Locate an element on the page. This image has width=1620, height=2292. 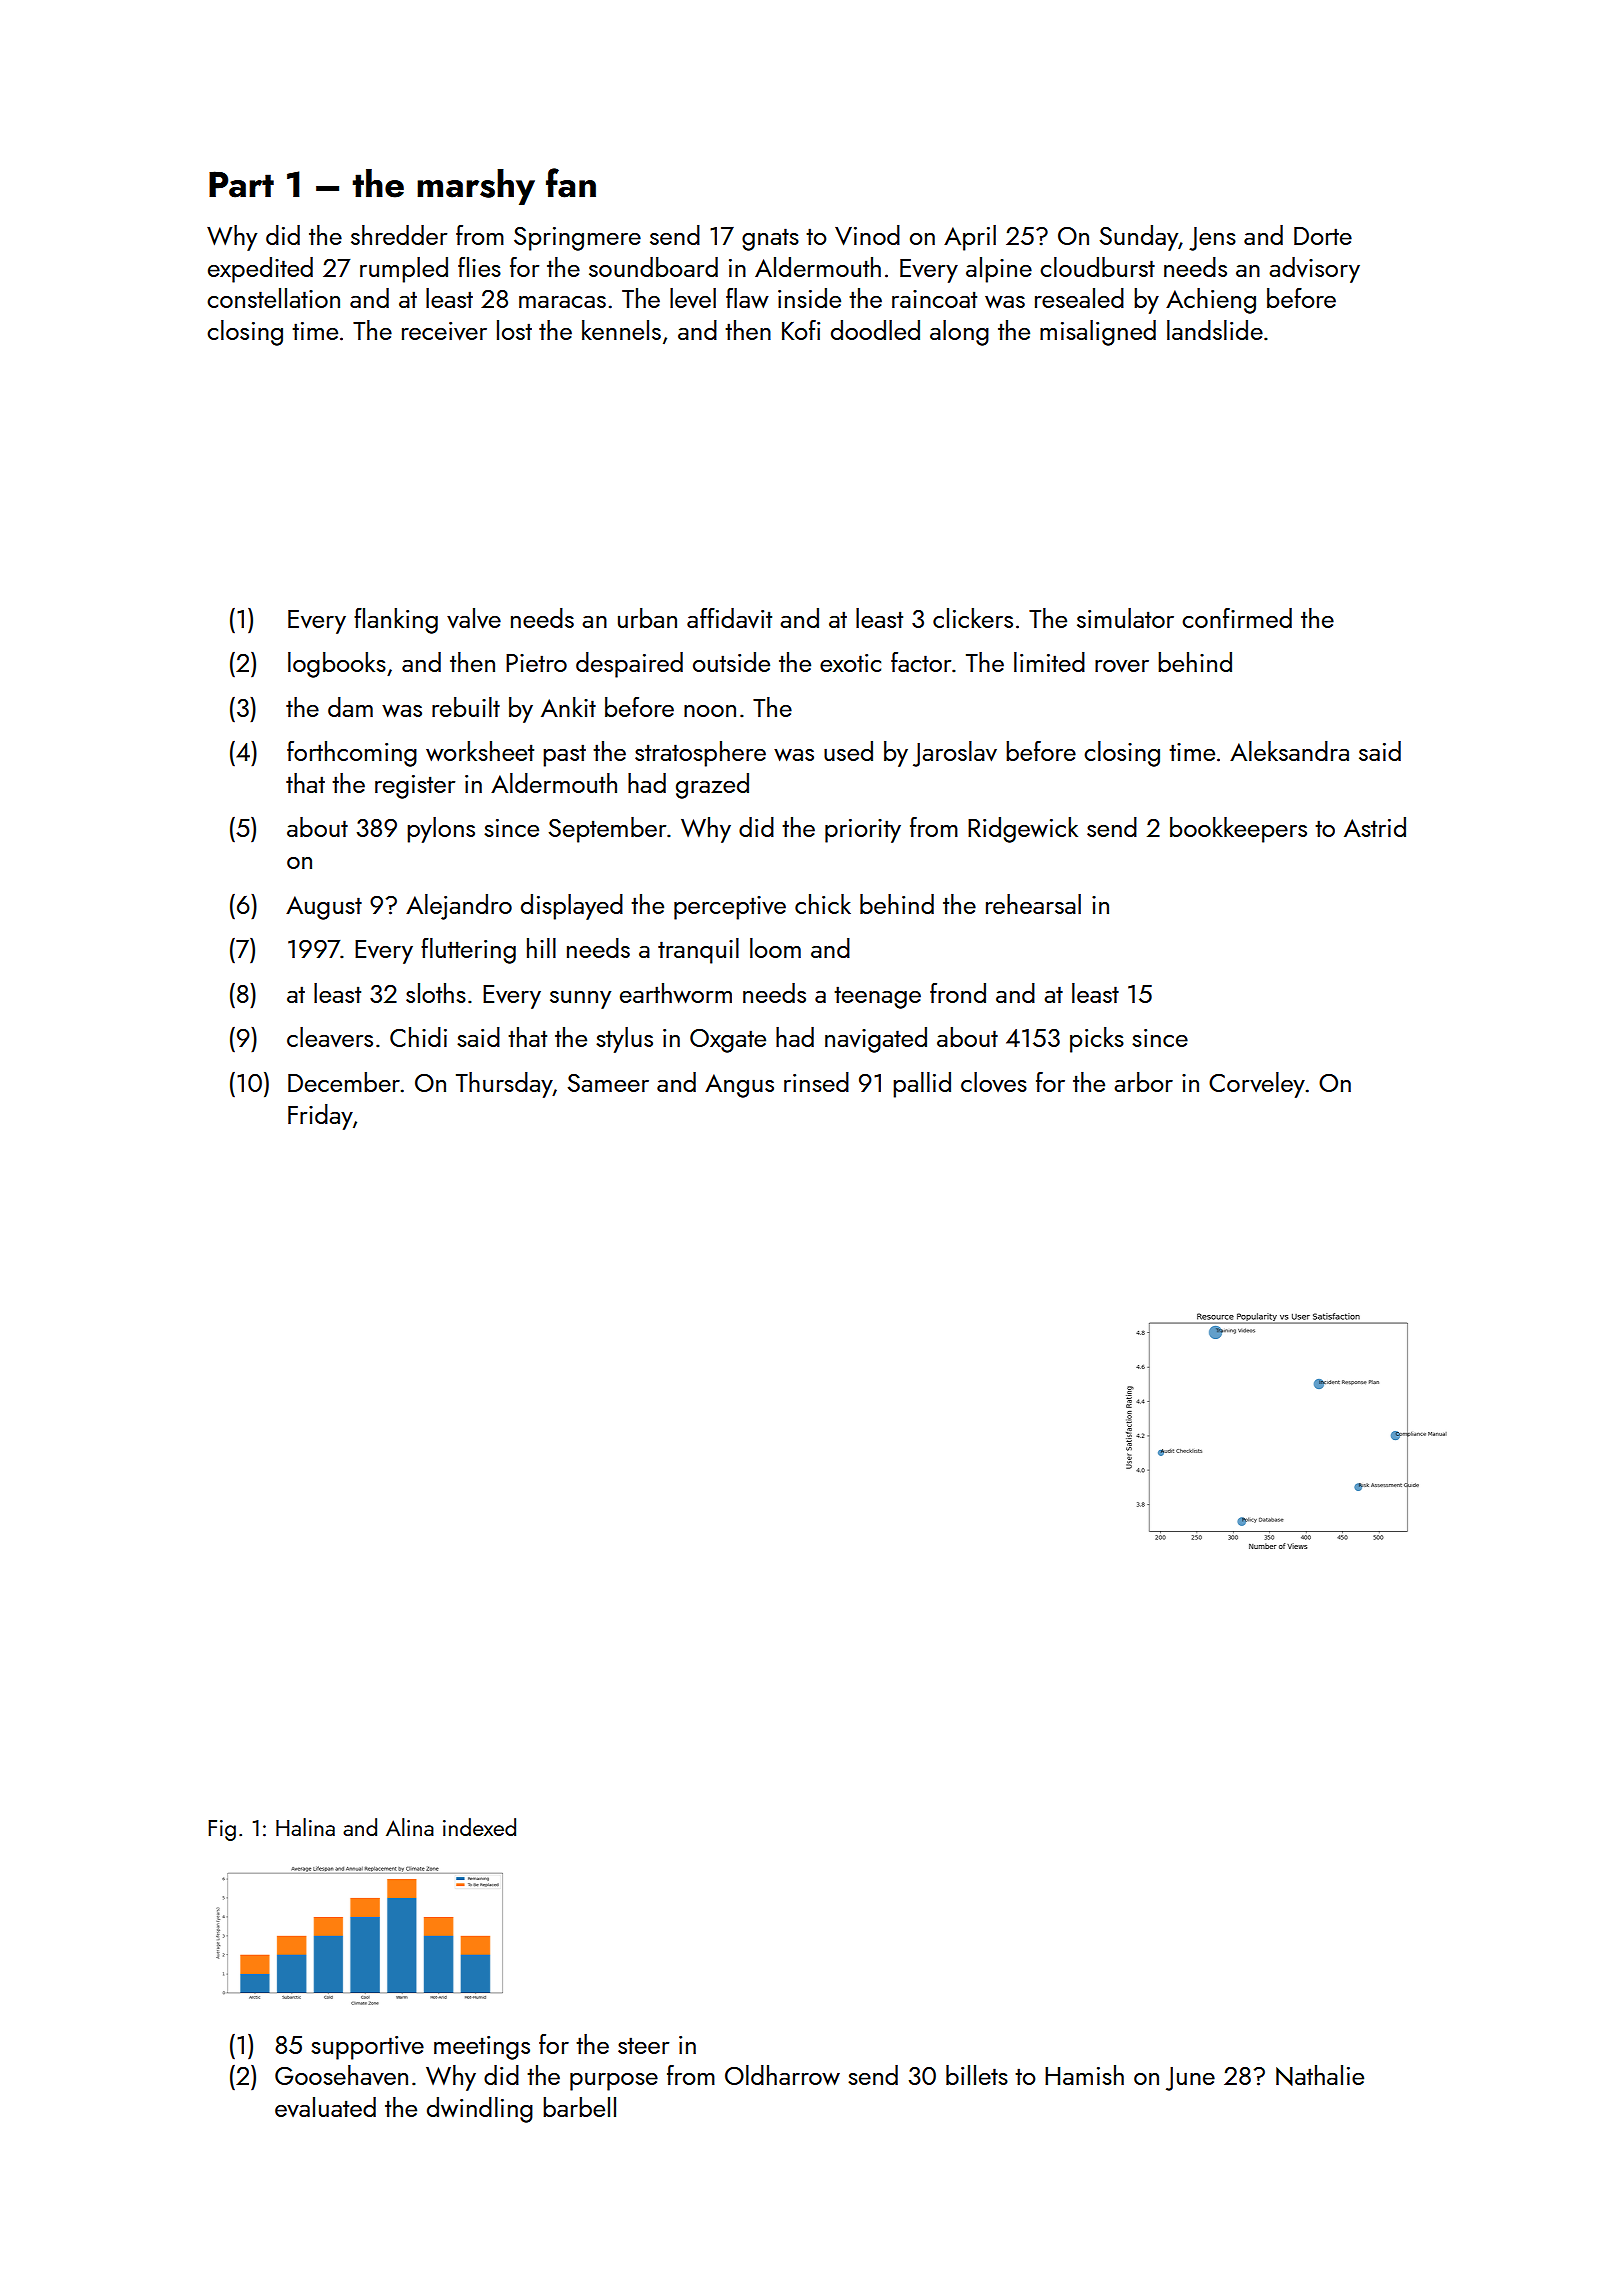
indexed is located at coordinates (479, 1827).
